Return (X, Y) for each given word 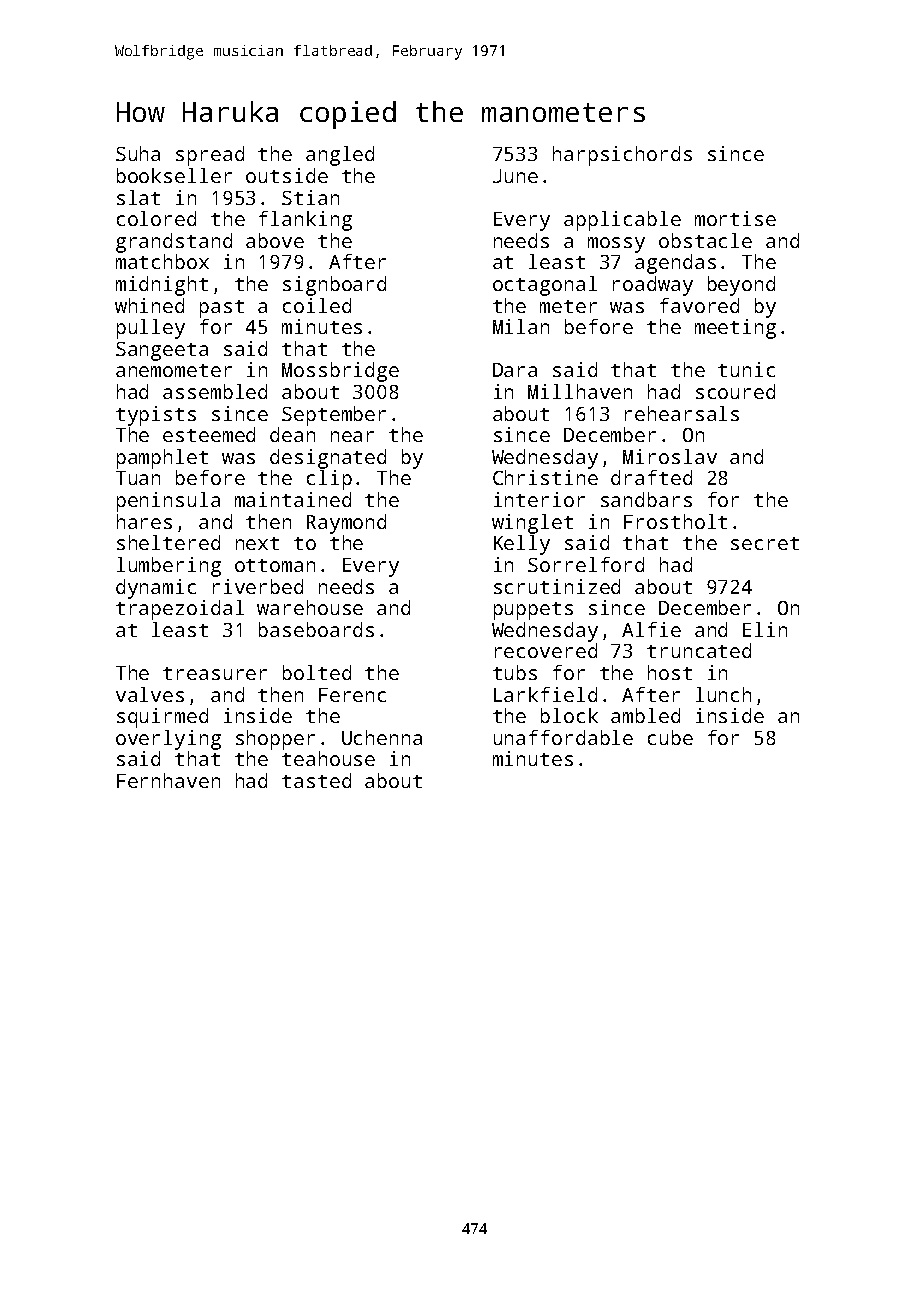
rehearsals (682, 413)
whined (149, 305)
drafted (651, 477)
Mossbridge (340, 372)
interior (539, 499)
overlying (168, 740)
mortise (735, 218)
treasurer (215, 673)
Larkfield (545, 694)
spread (210, 156)
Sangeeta (162, 351)
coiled (317, 305)
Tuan (138, 478)
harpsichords (622, 156)
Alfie (651, 629)
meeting (735, 329)
